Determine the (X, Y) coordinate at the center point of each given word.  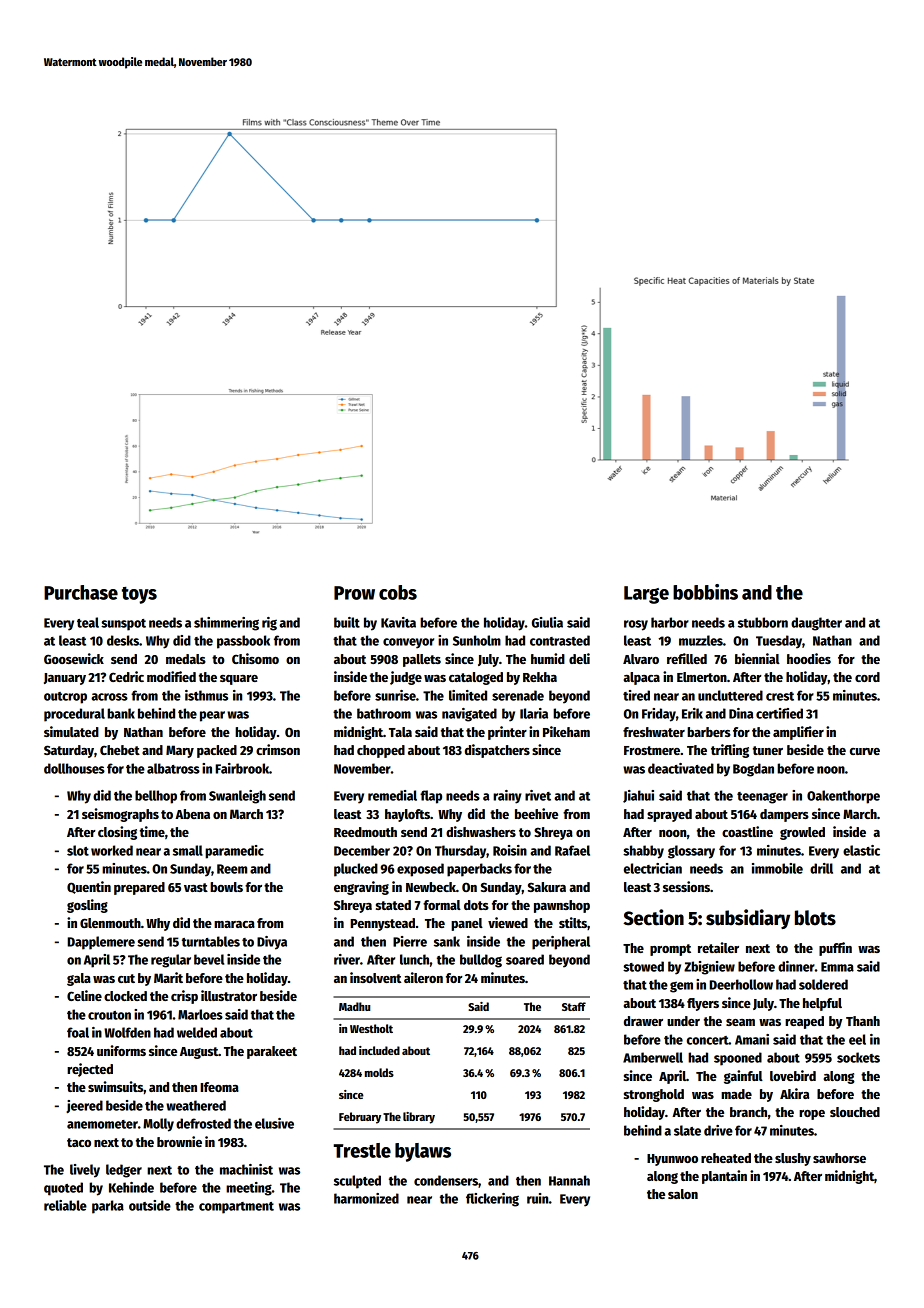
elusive (274, 1123)
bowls (226, 887)
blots (815, 918)
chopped (381, 751)
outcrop (65, 698)
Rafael (572, 850)
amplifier (798, 733)
